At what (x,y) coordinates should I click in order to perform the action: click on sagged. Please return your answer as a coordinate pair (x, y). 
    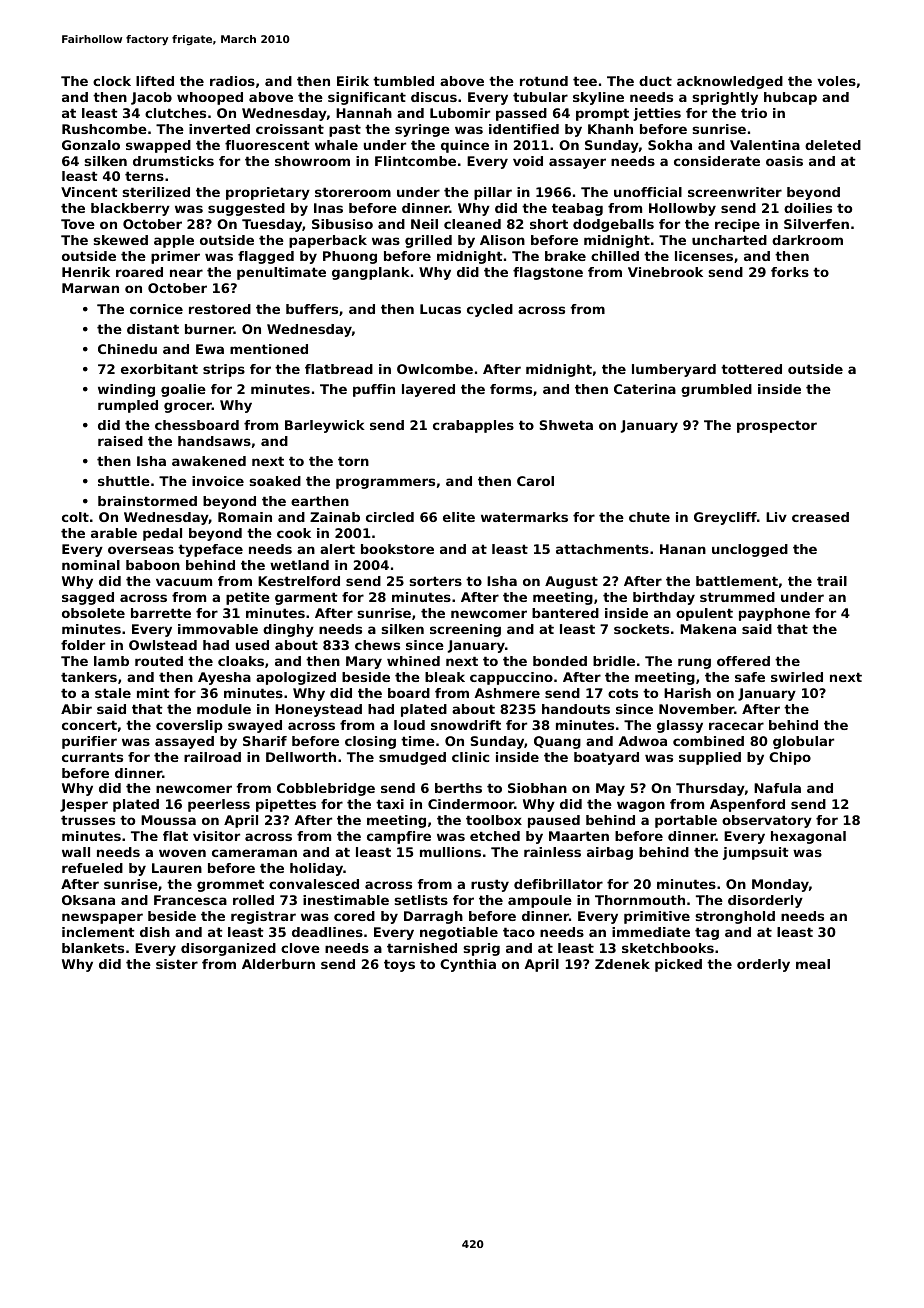
    Looking at the image, I should click on (88, 598).
